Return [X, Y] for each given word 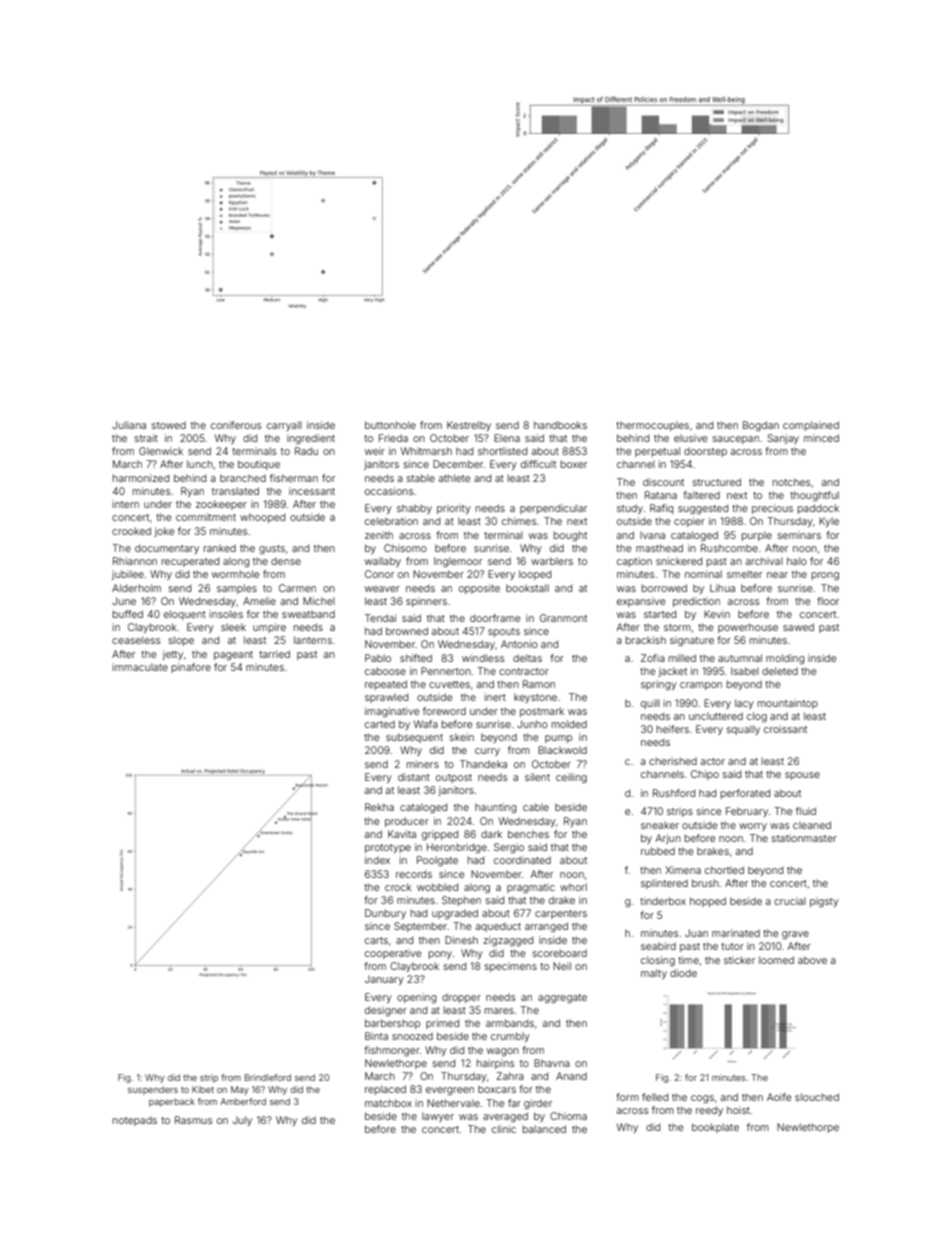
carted [380, 724]
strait [146, 438]
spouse [802, 776]
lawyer [438, 1117]
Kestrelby [469, 426]
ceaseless [136, 640]
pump [558, 739]
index [377, 860]
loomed [776, 960]
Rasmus [193, 1120]
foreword [444, 711]
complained [811, 426]
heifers [673, 729]
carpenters [561, 914]
